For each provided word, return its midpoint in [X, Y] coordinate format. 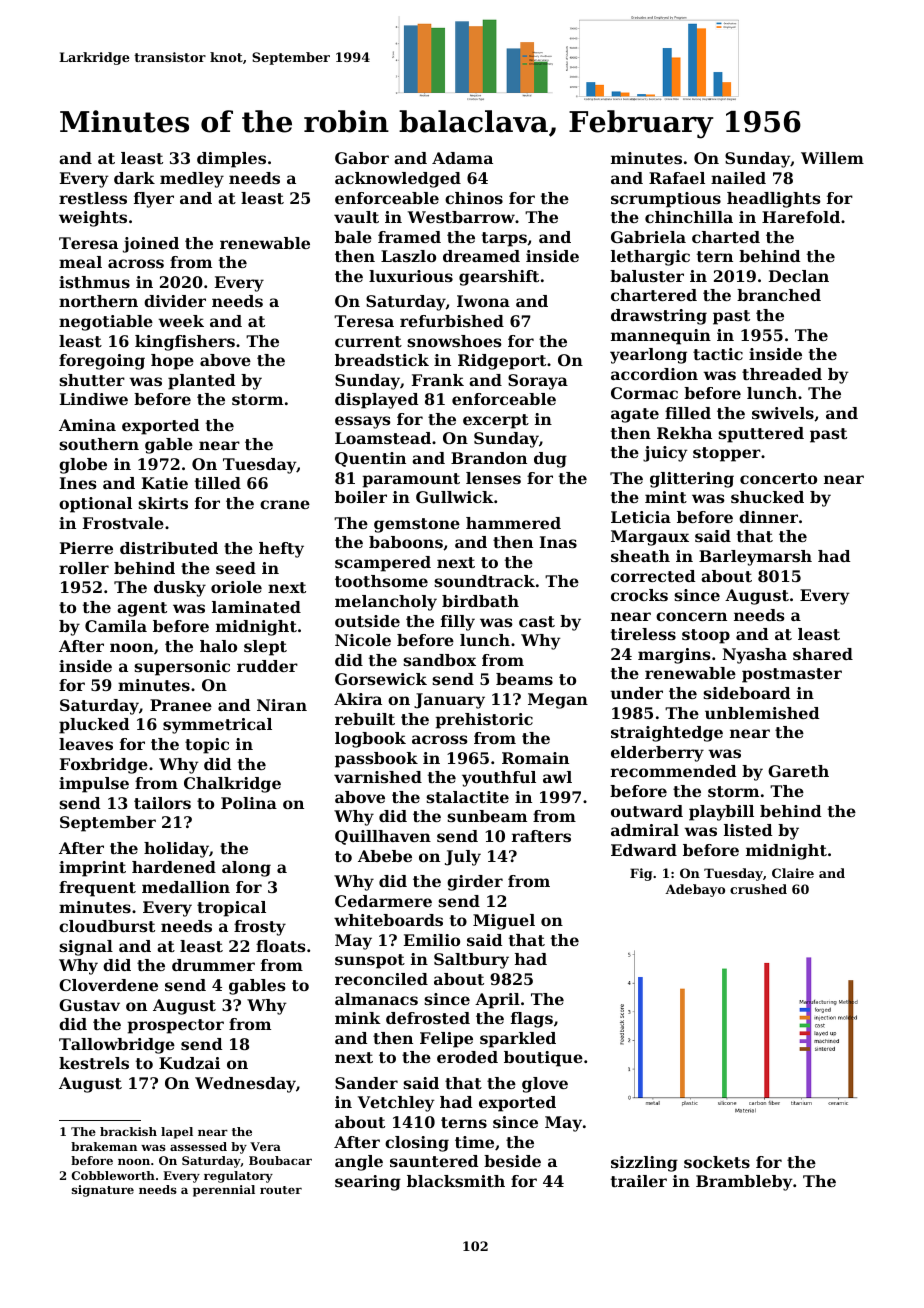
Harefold [801, 217]
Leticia [641, 517]
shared [823, 654]
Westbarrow [461, 217]
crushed [758, 889]
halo [218, 646]
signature [103, 1191]
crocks [639, 595]
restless [93, 198]
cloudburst [107, 926]
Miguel [504, 922]
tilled [218, 483]
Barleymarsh [755, 558]
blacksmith [456, 1181]
